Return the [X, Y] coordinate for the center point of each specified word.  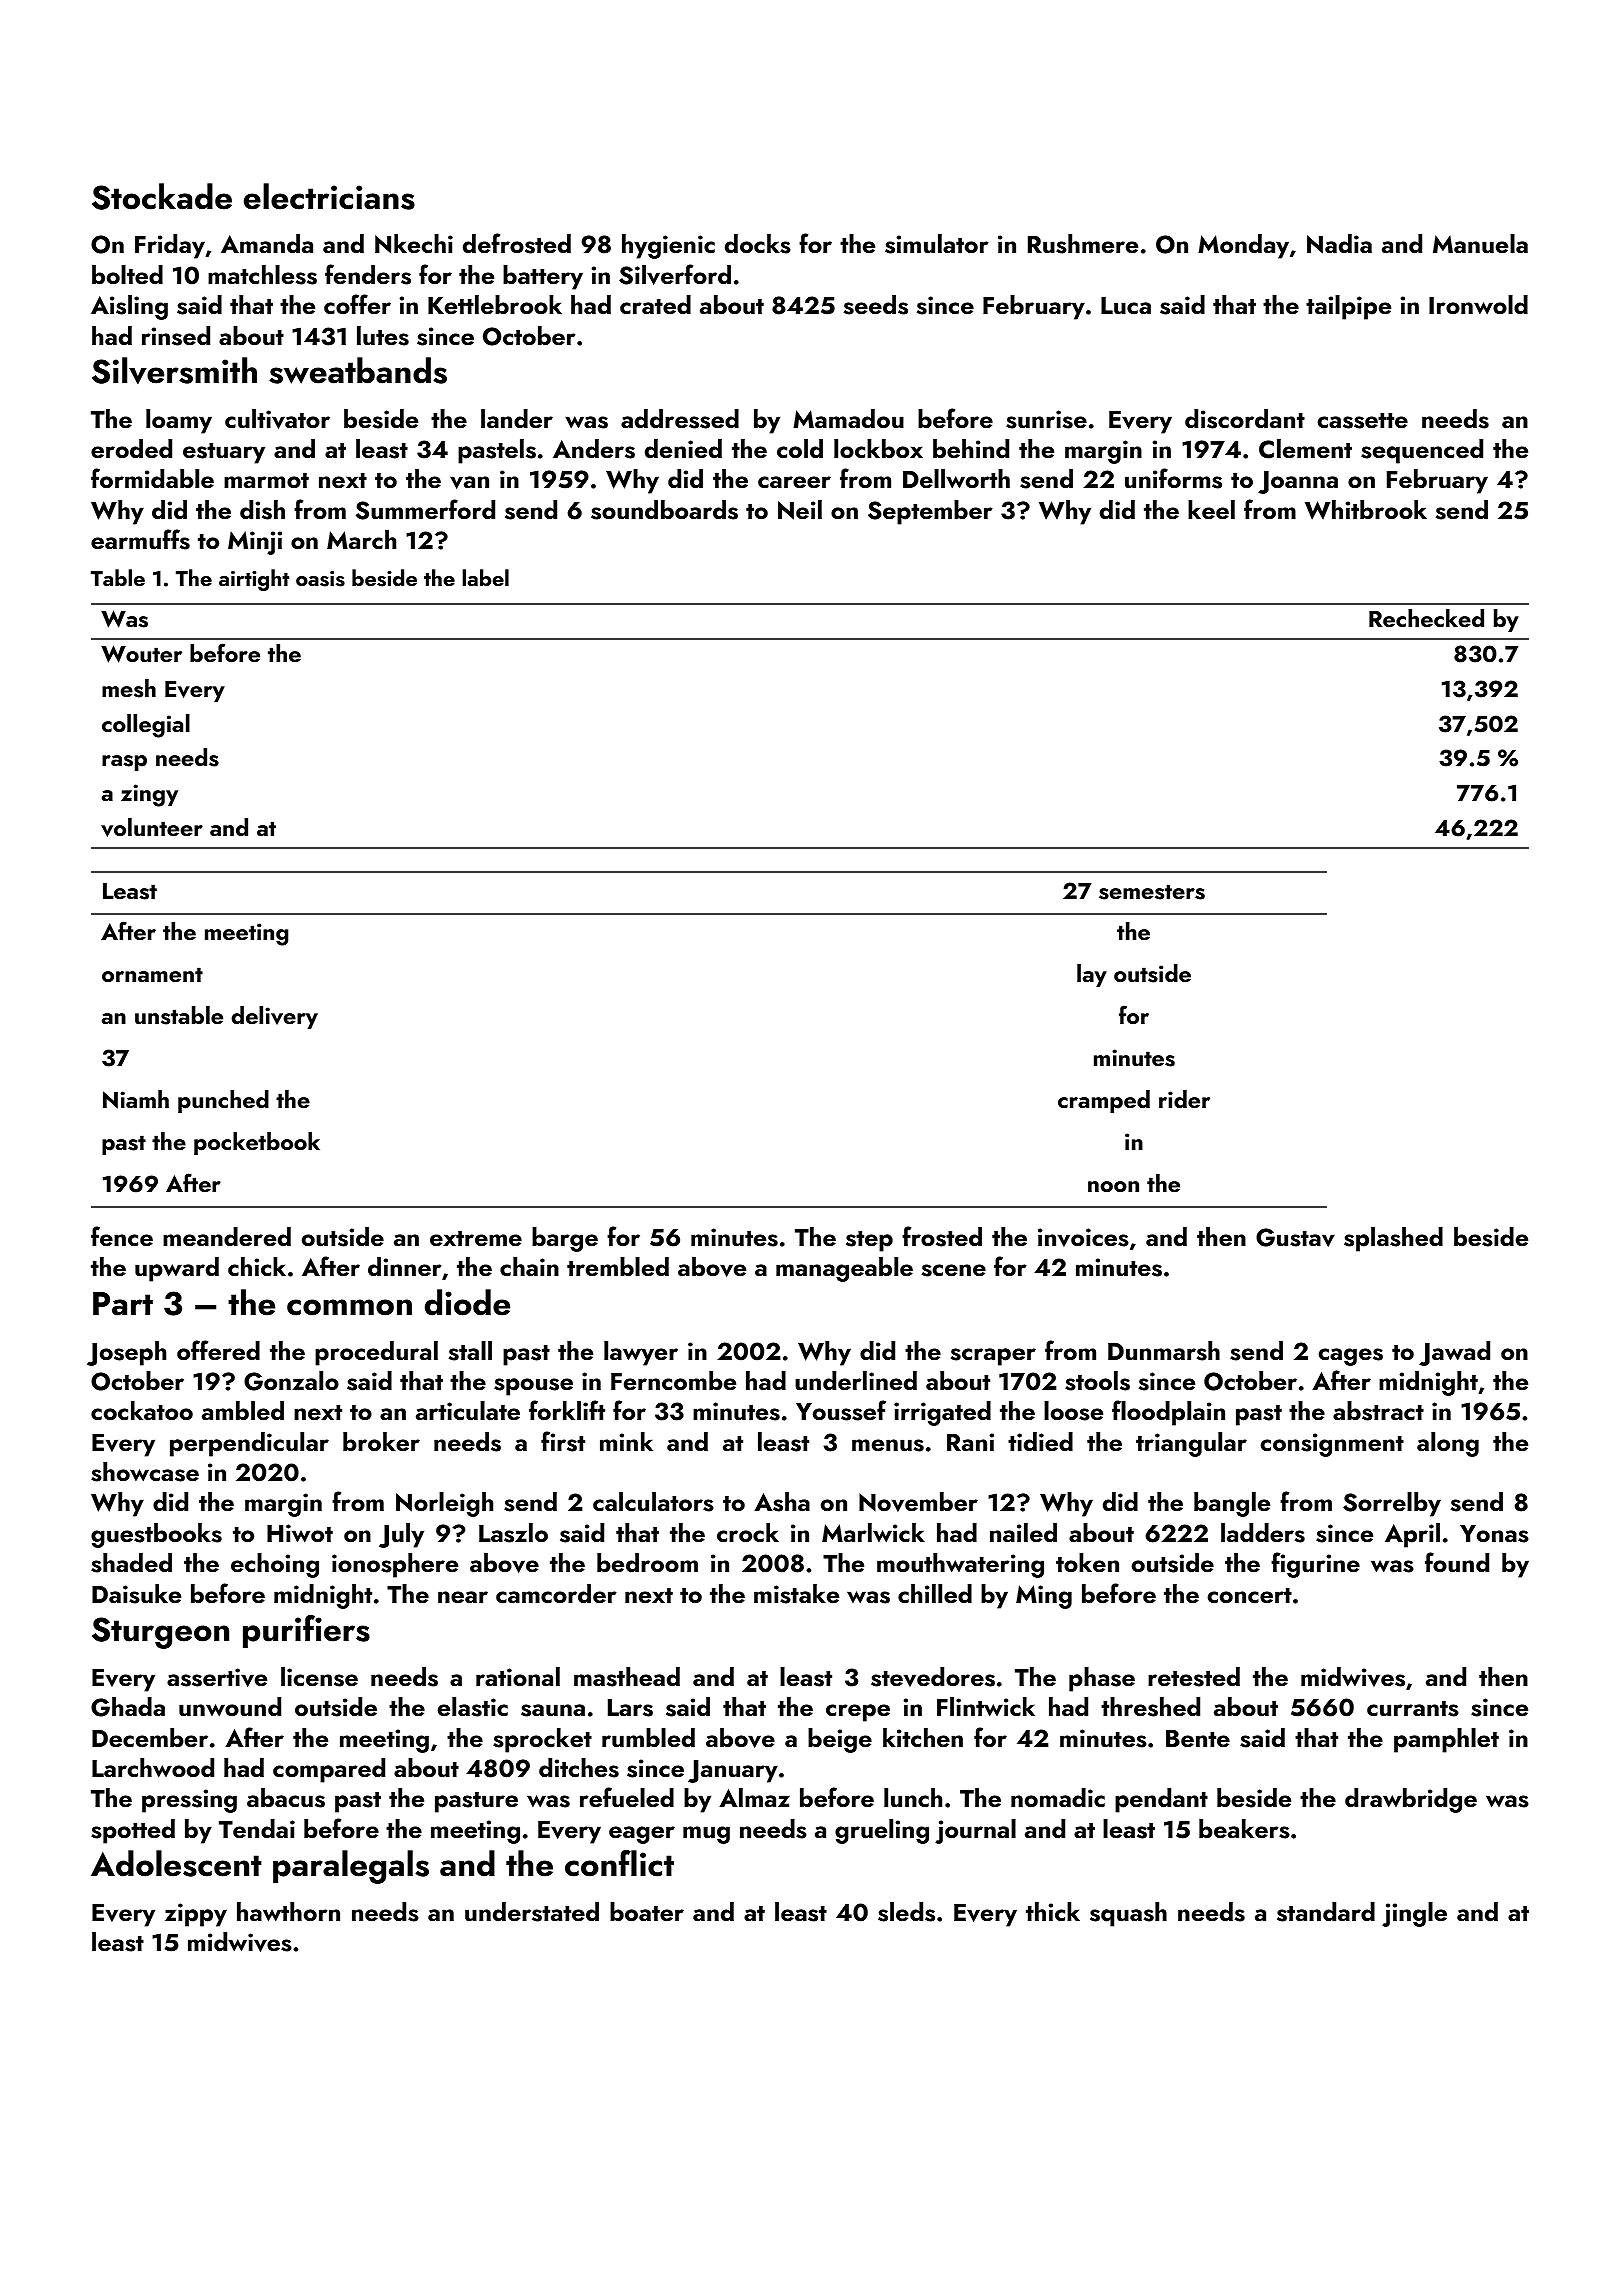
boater [647, 1911]
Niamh [136, 1099]
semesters [1152, 892]
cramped [1104, 1101]
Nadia [1339, 244]
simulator [937, 244]
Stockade [162, 196]
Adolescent [176, 1863]
